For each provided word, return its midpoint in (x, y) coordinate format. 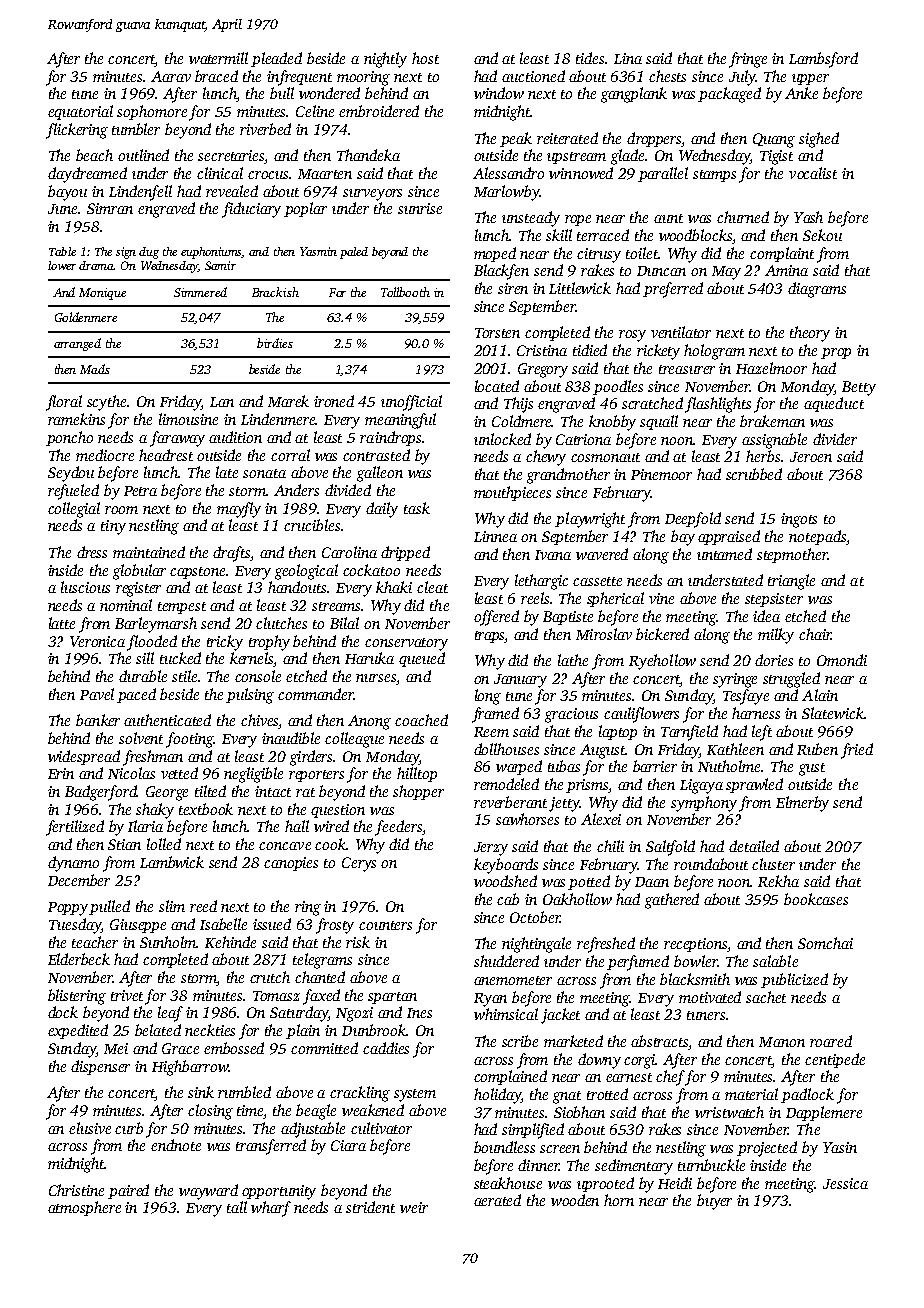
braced (216, 76)
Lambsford (823, 60)
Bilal (344, 623)
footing (190, 740)
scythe (106, 403)
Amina (786, 270)
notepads (817, 537)
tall (237, 1207)
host (425, 58)
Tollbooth (405, 292)
